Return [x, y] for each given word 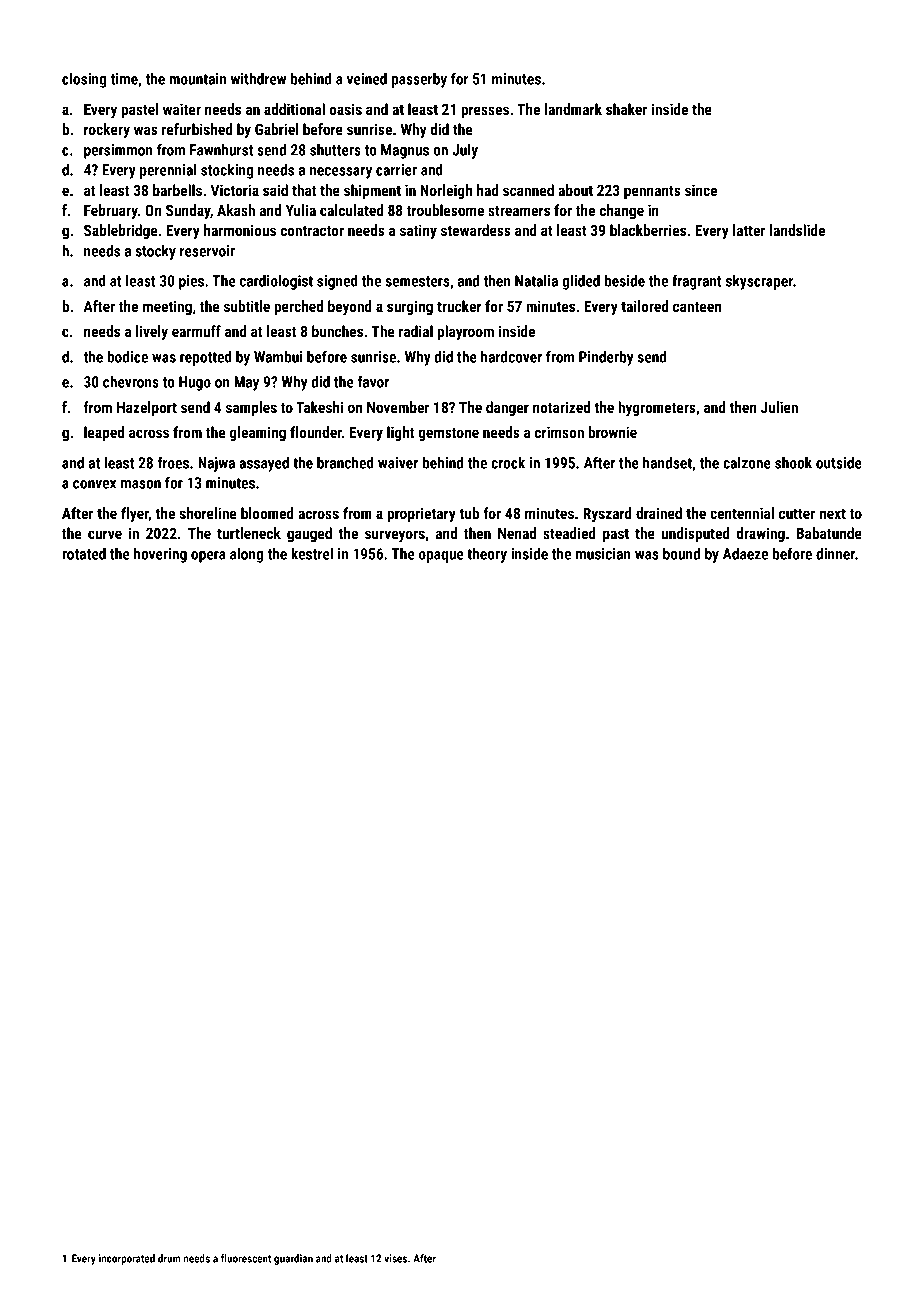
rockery [107, 130]
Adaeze [745, 554]
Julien [779, 407]
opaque [441, 557]
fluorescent [246, 1258]
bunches [337, 331]
